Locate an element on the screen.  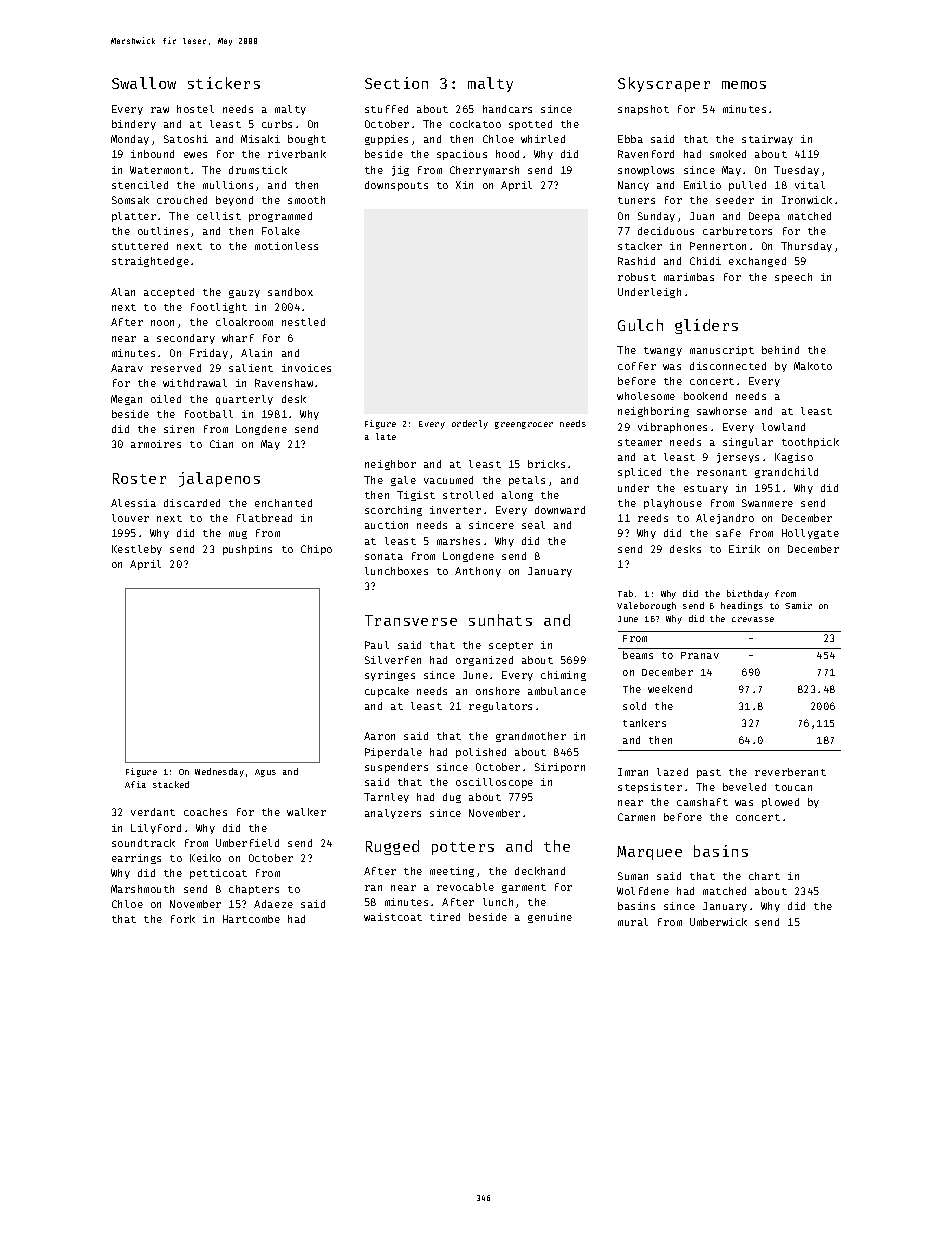
Swallow is located at coordinates (144, 83).
